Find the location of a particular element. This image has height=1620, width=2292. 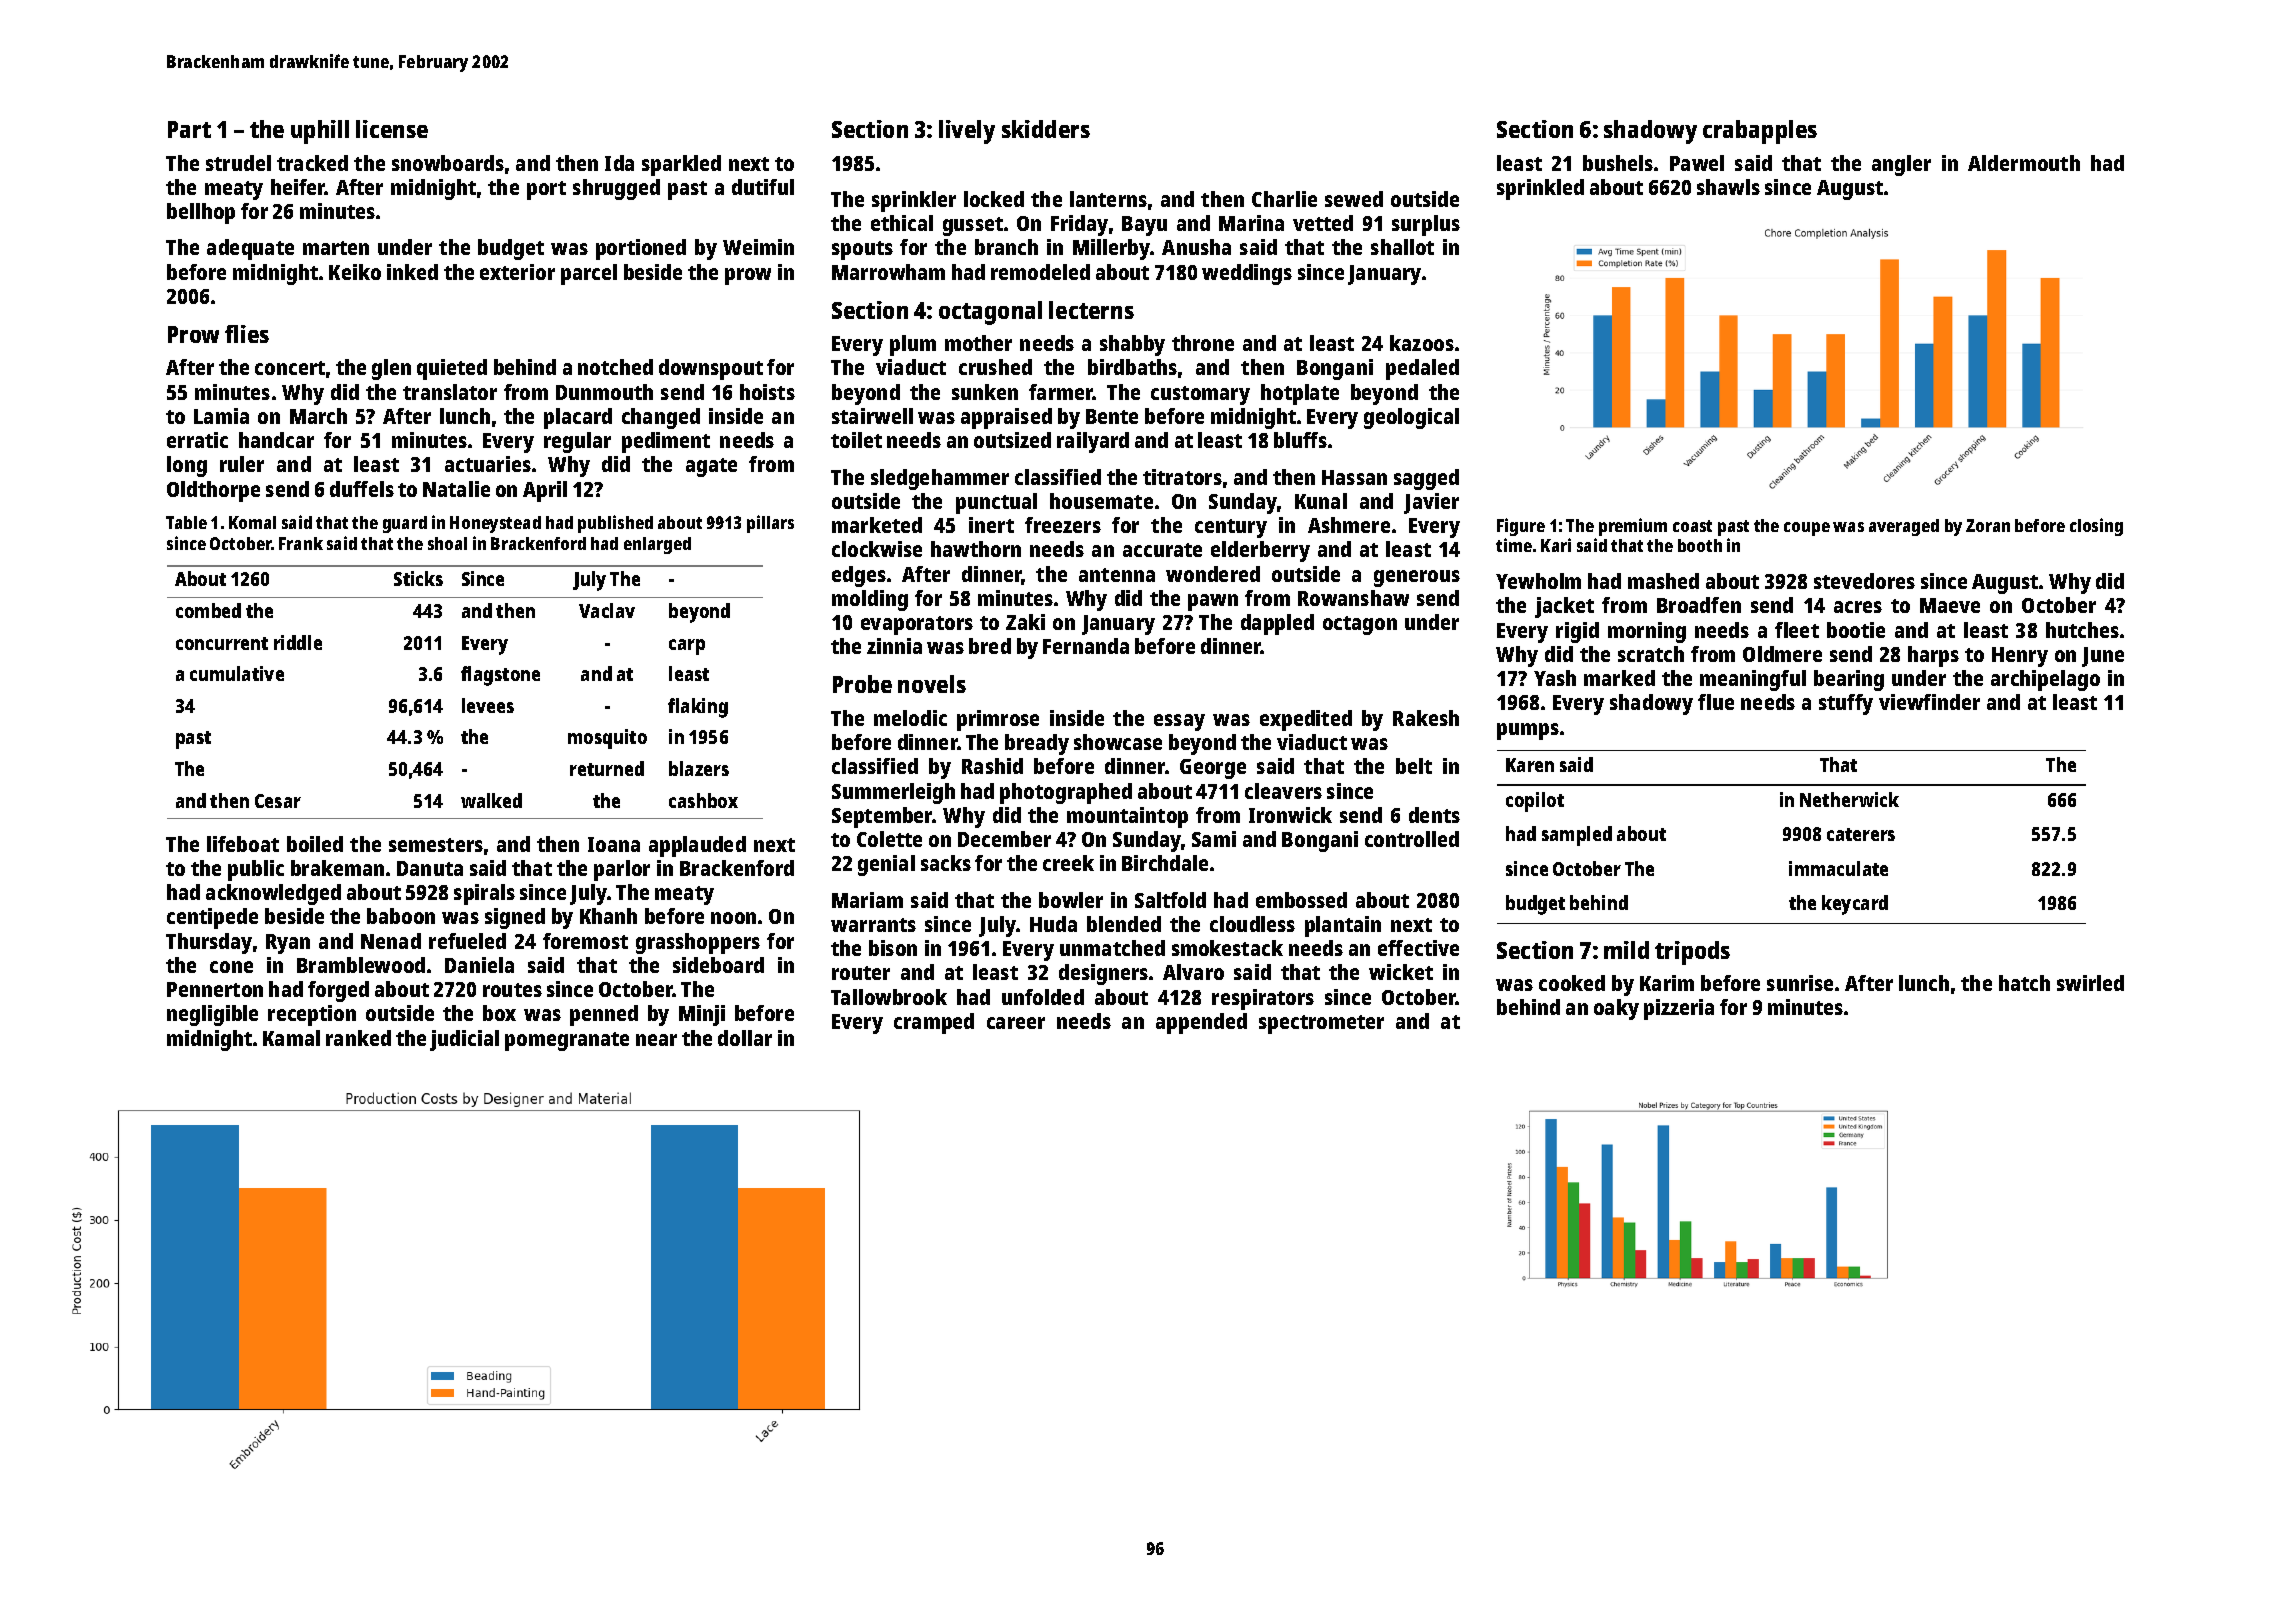

crabapples is located at coordinates (1760, 132).
